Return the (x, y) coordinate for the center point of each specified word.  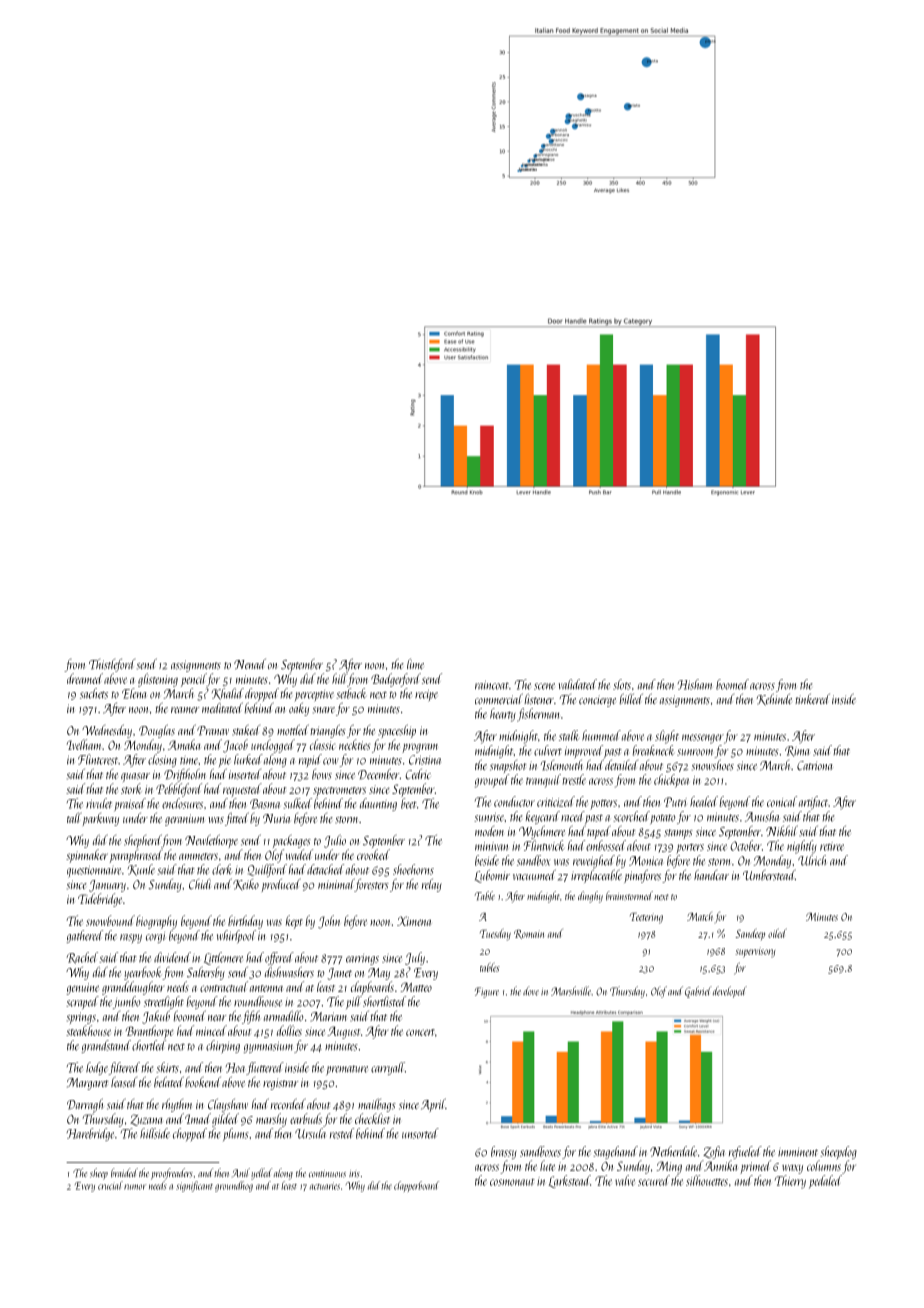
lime (415, 664)
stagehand (615, 1152)
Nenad (250, 664)
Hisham (694, 684)
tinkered (812, 699)
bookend (203, 1082)
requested (242, 790)
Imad (198, 1118)
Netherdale (673, 1151)
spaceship (397, 731)
